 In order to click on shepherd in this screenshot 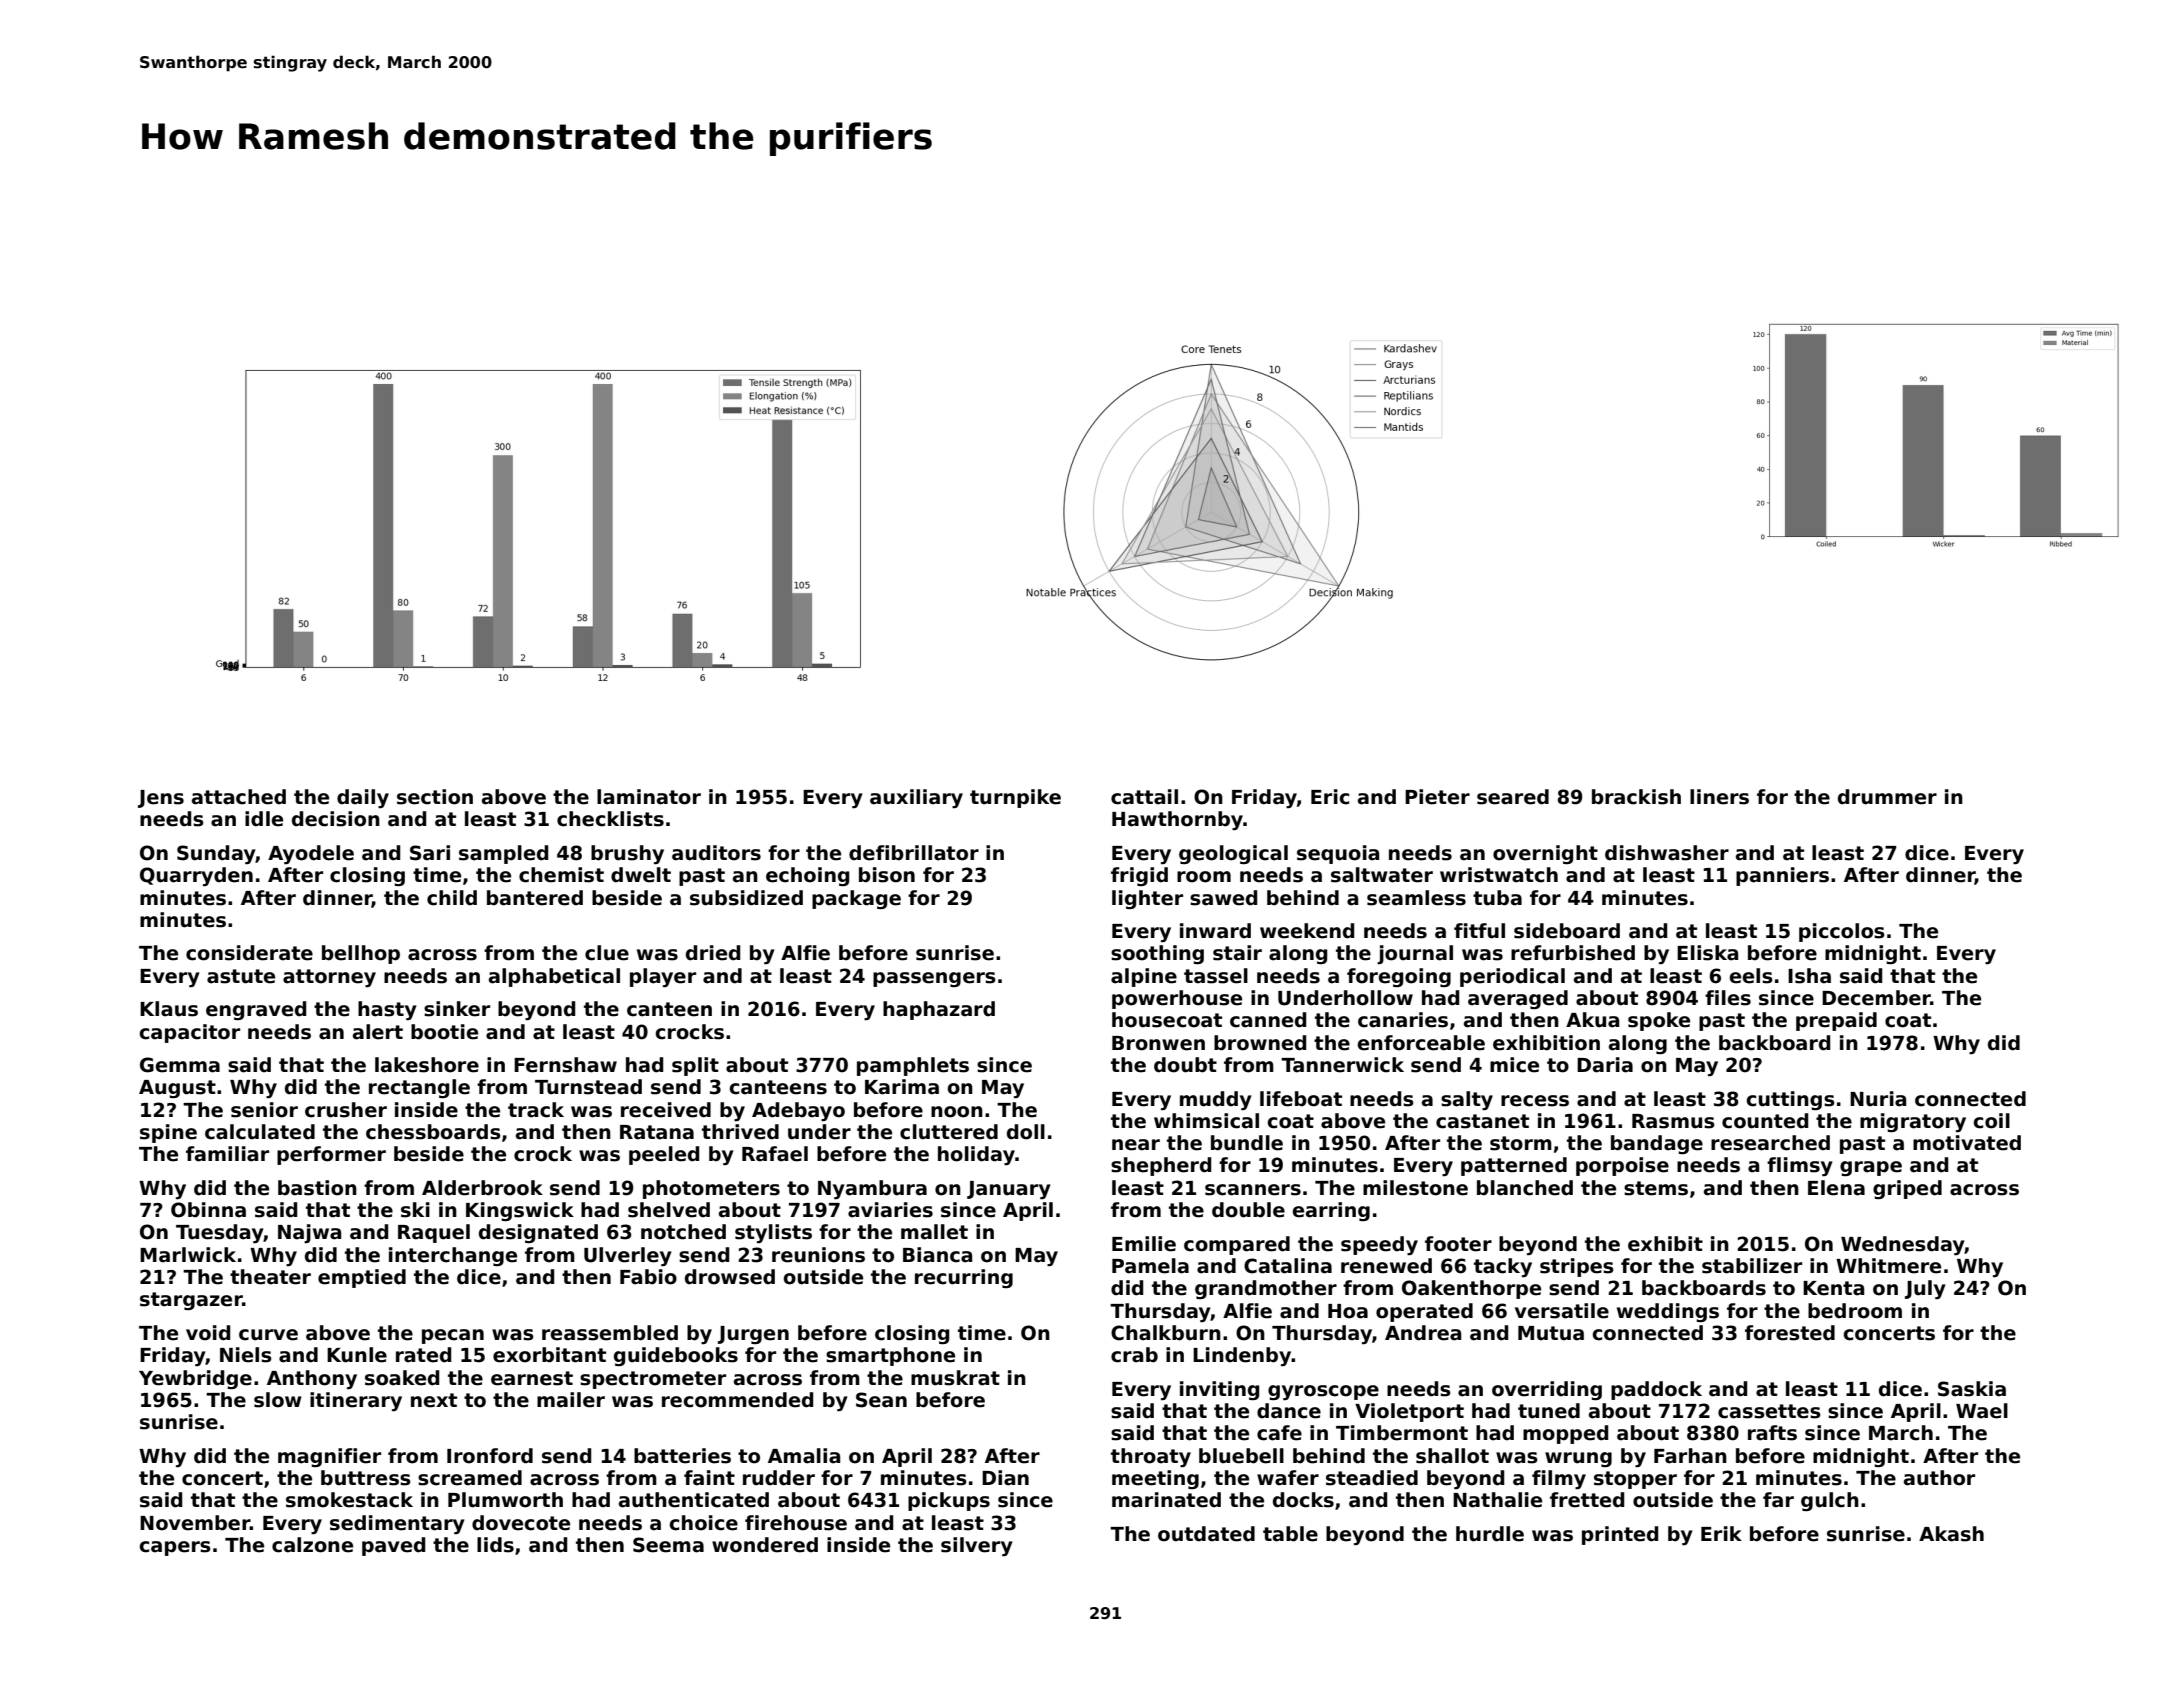, I will do `click(1161, 1166)`.
